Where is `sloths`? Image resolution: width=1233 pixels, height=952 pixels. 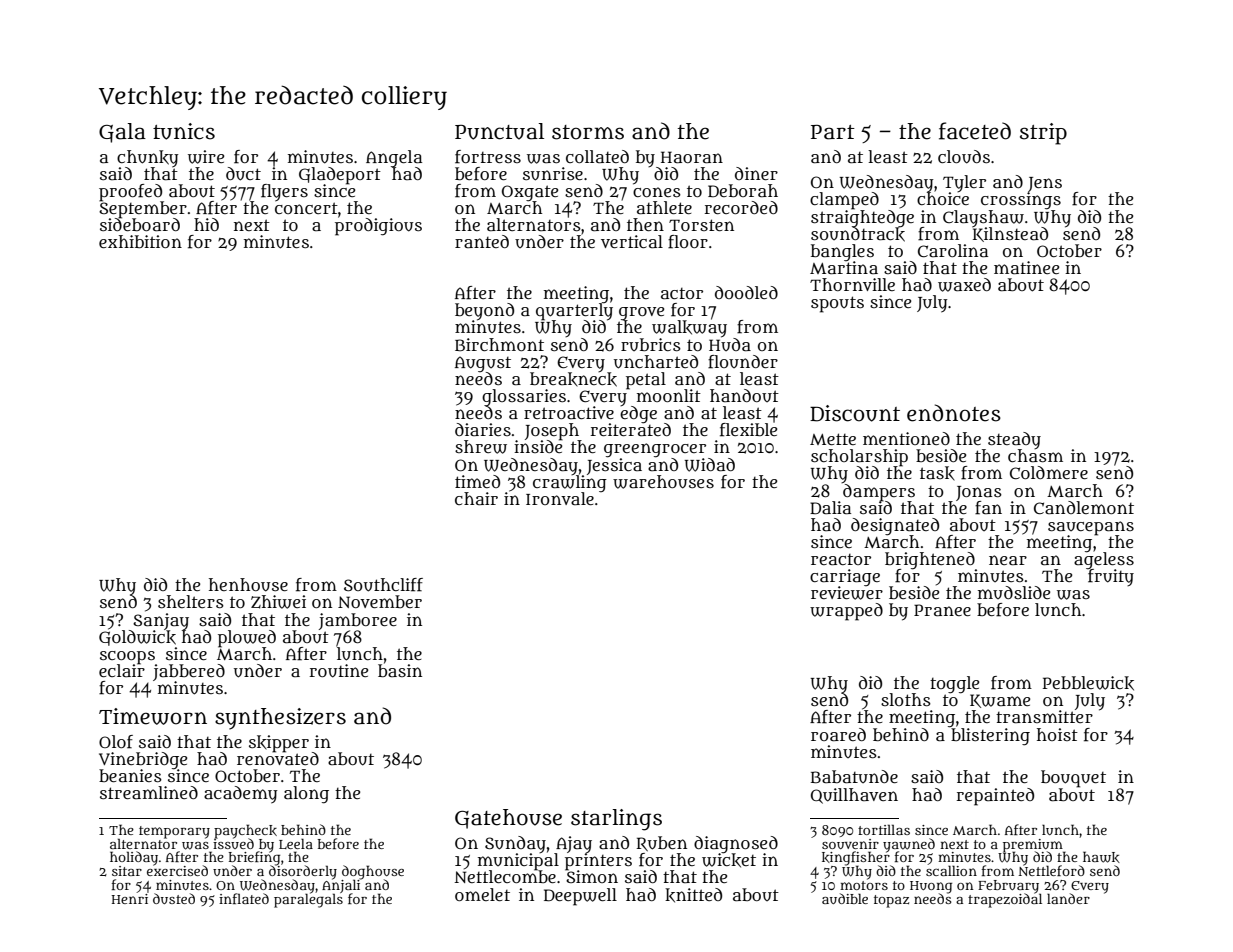
sloths is located at coordinates (906, 699).
